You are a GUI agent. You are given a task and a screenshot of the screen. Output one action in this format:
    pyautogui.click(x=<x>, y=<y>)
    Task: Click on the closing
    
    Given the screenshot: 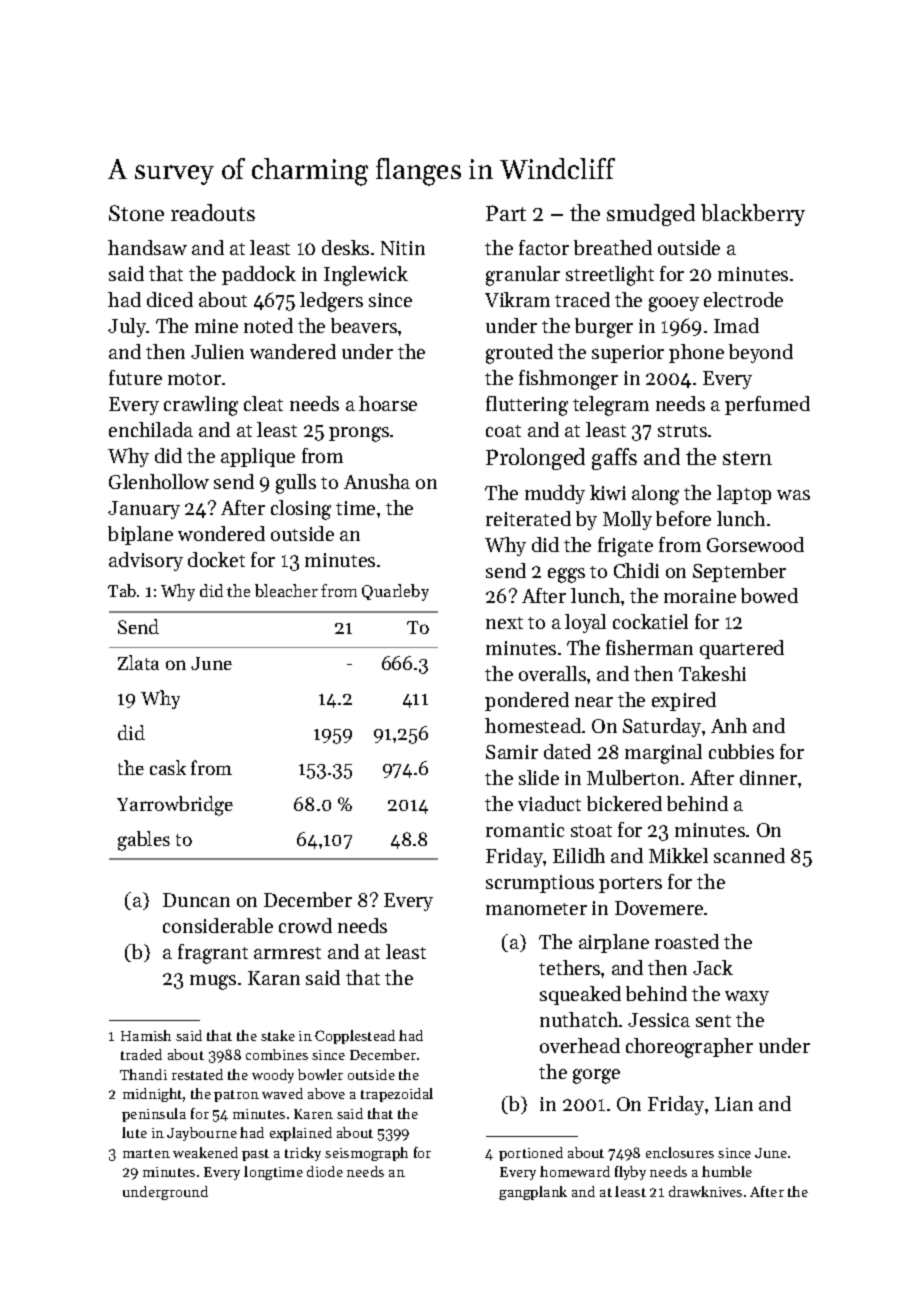 What is the action you would take?
    pyautogui.click(x=301, y=510)
